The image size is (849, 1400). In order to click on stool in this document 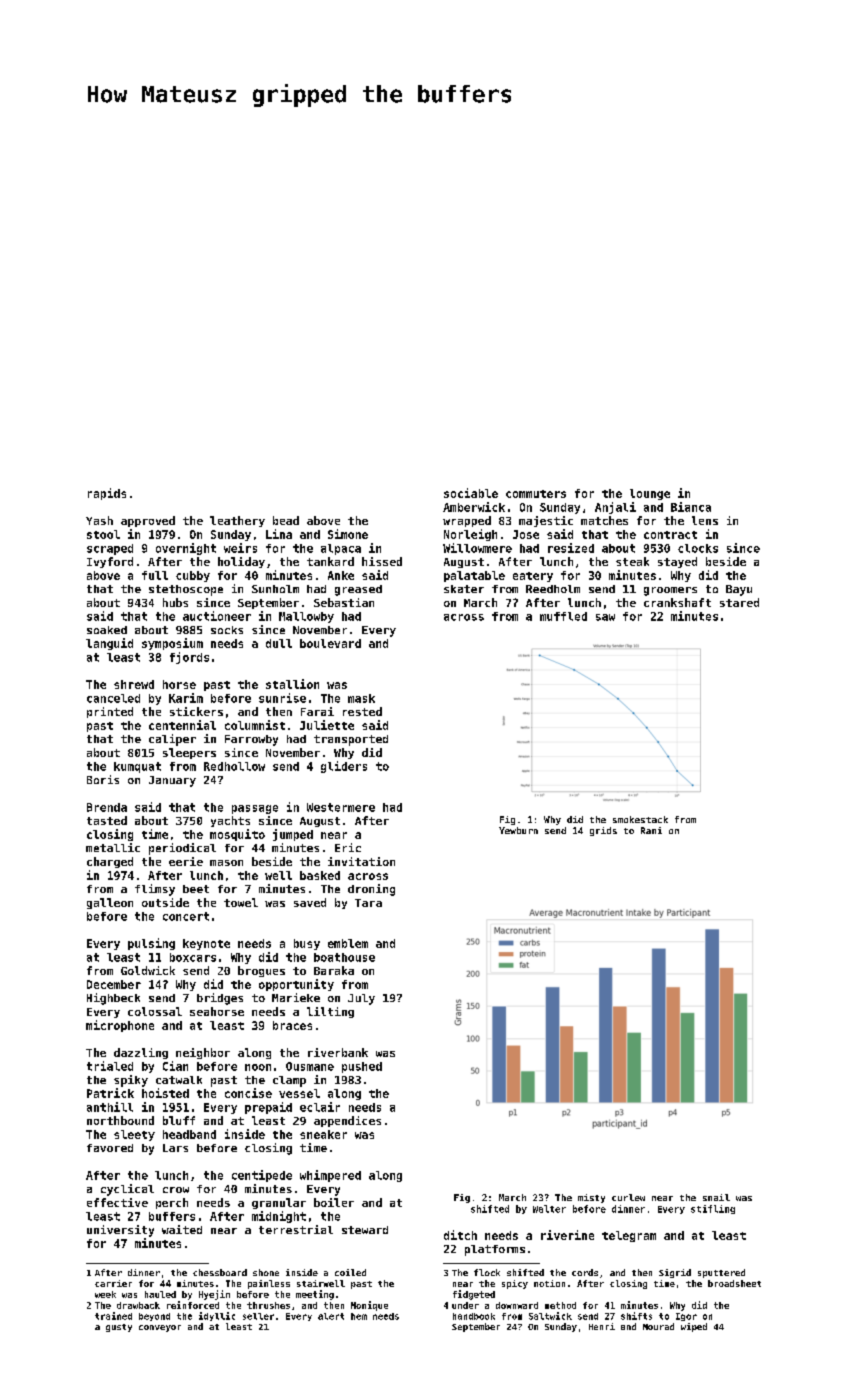, I will do `click(103, 534)`.
